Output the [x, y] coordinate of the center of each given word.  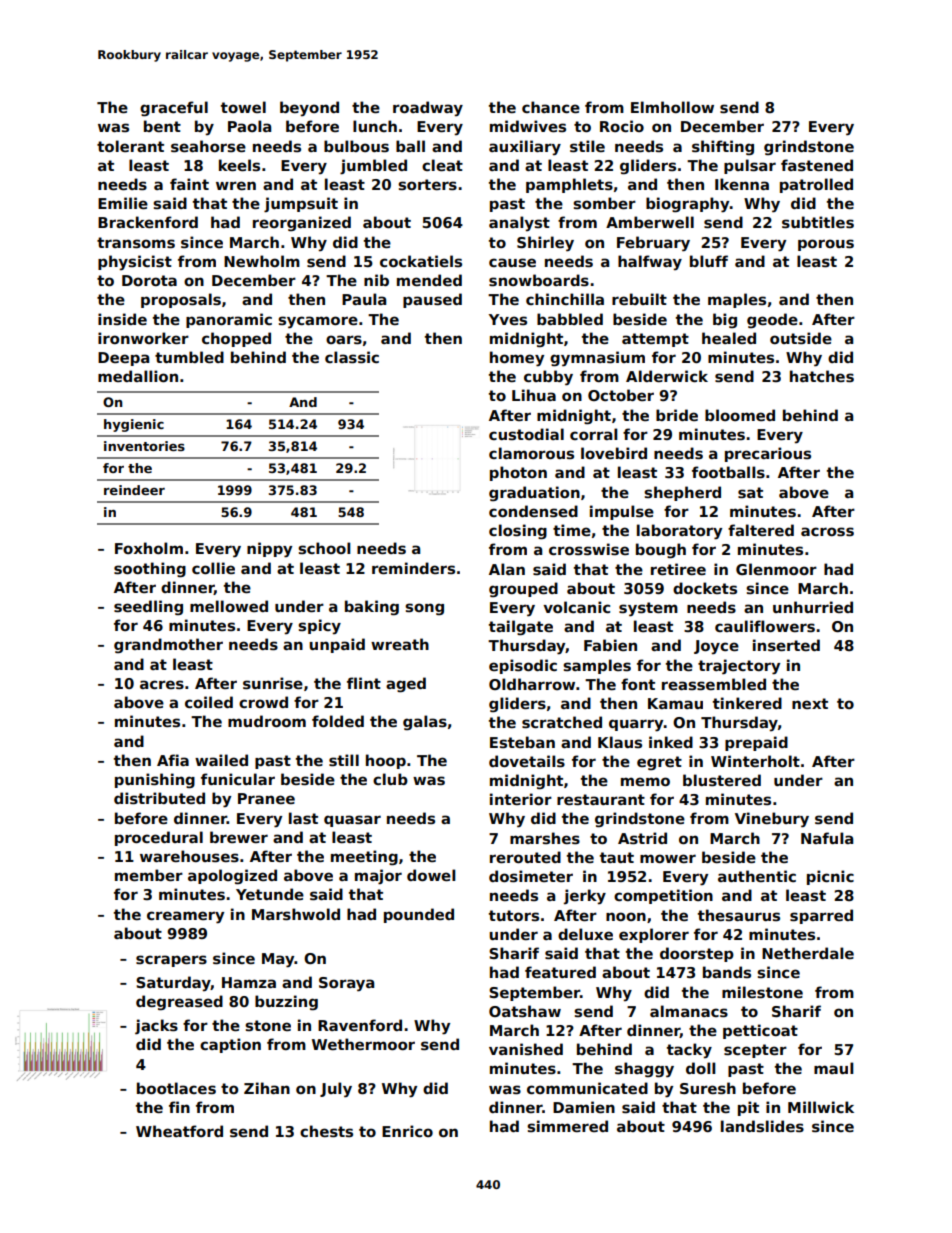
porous [826, 245]
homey [517, 359]
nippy [269, 550]
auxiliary [525, 148]
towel [243, 107]
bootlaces [176, 1088]
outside [801, 338]
